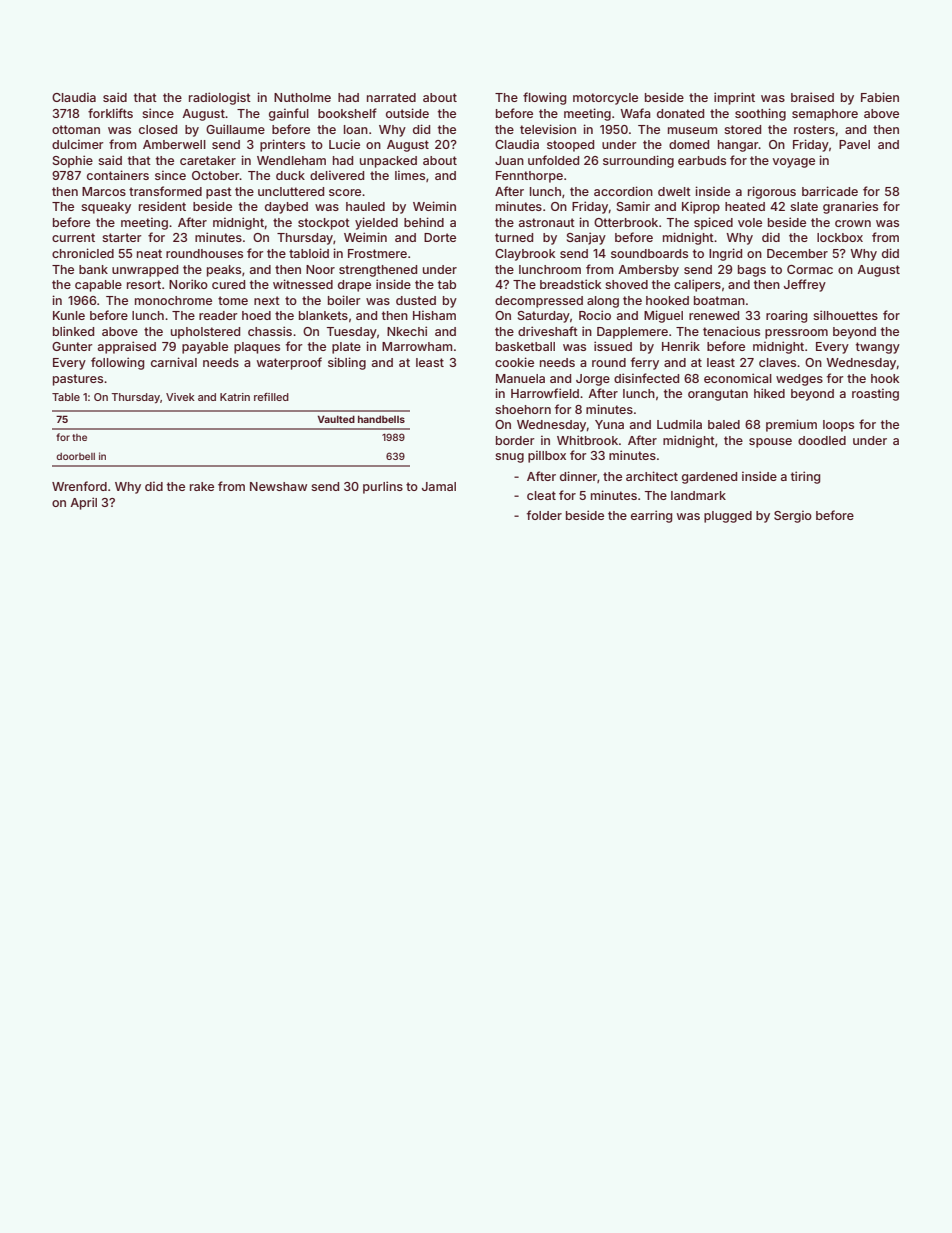 The image size is (952, 1233). I want to click on October, so click(216, 175).
